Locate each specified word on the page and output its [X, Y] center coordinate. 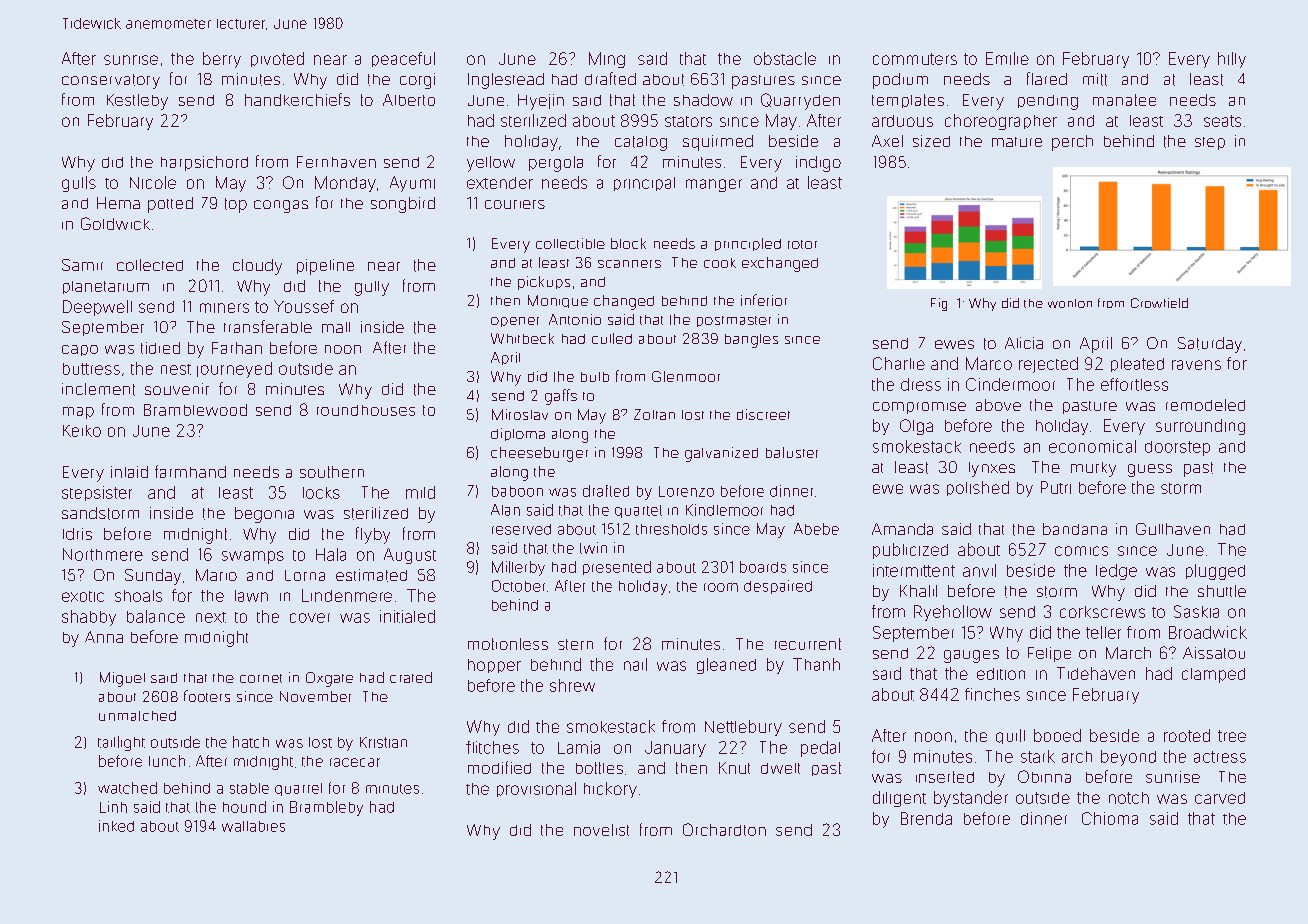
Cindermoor [1010, 384]
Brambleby [326, 808]
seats [1222, 121]
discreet [763, 414]
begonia [264, 515]
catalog [641, 143]
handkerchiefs [297, 99]
